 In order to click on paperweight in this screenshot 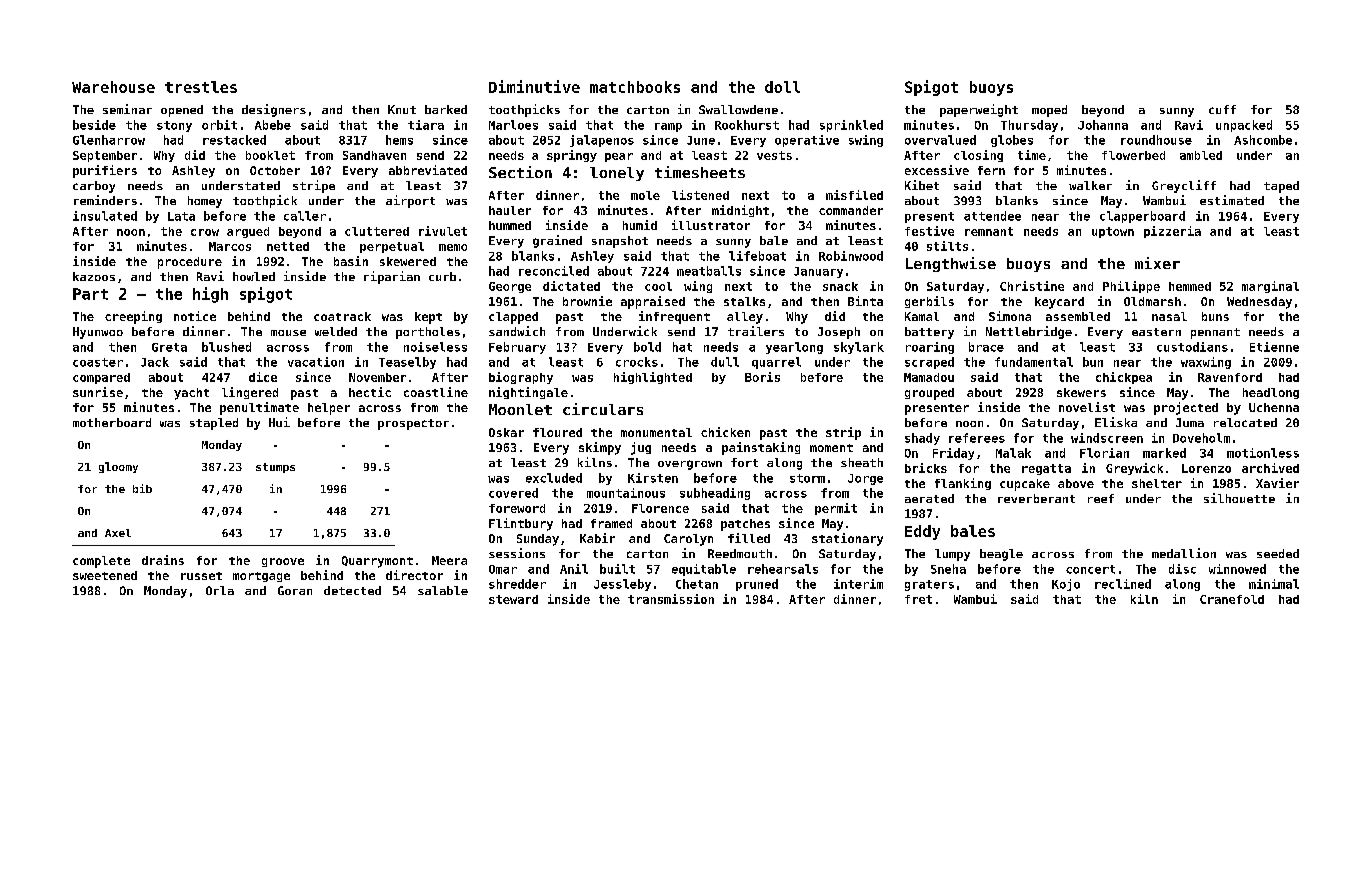, I will do `click(979, 110)`.
